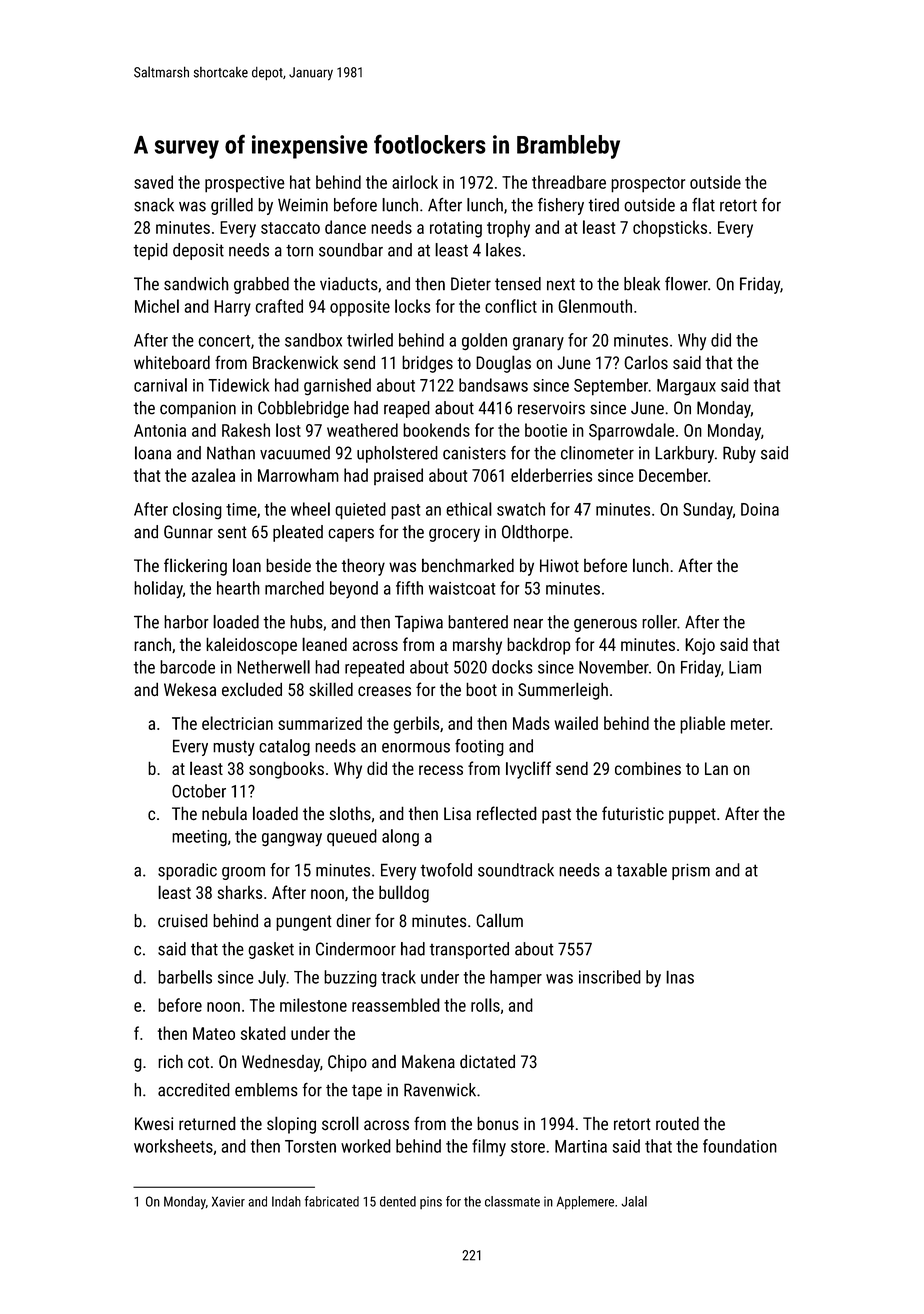 The image size is (924, 1314). What do you see at coordinates (516, 978) in the screenshot?
I see `hamper` at bounding box center [516, 978].
